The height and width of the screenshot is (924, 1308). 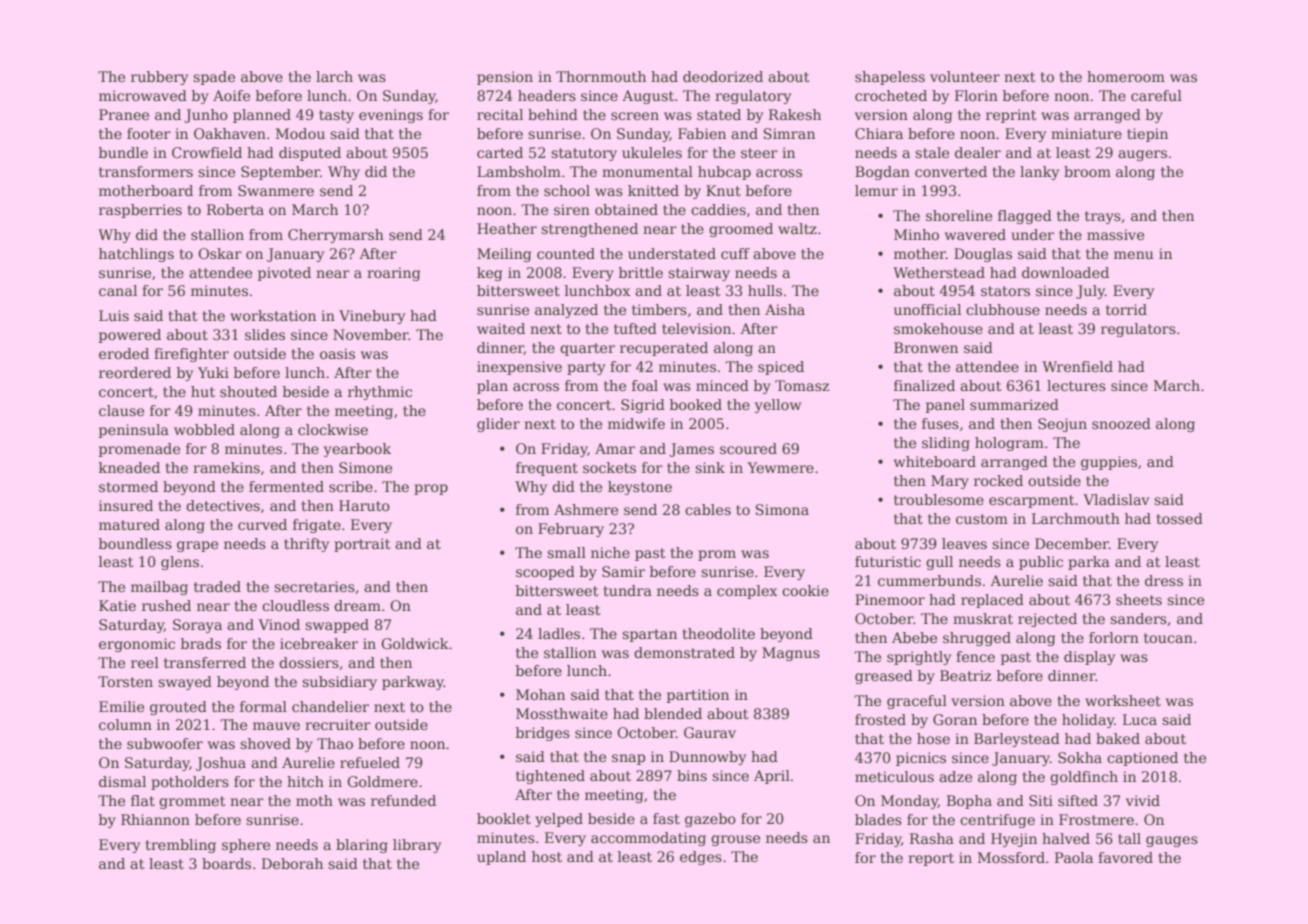 What do you see at coordinates (1142, 155) in the screenshot?
I see `augers` at bounding box center [1142, 155].
